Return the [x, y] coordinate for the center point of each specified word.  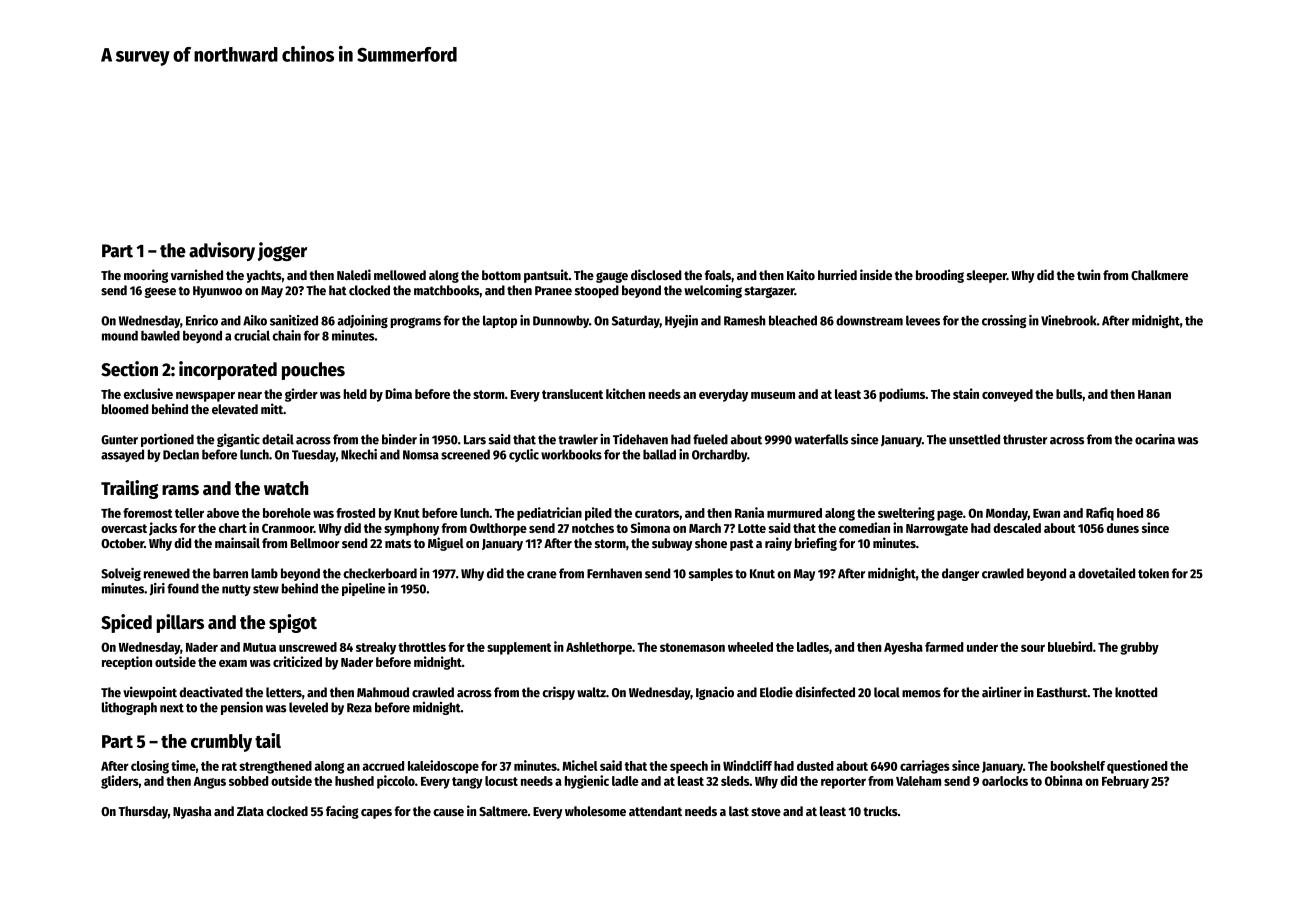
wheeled [750, 647]
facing [342, 812]
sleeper [987, 276]
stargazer [769, 292]
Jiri [157, 589]
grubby [1139, 648]
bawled [160, 336]
